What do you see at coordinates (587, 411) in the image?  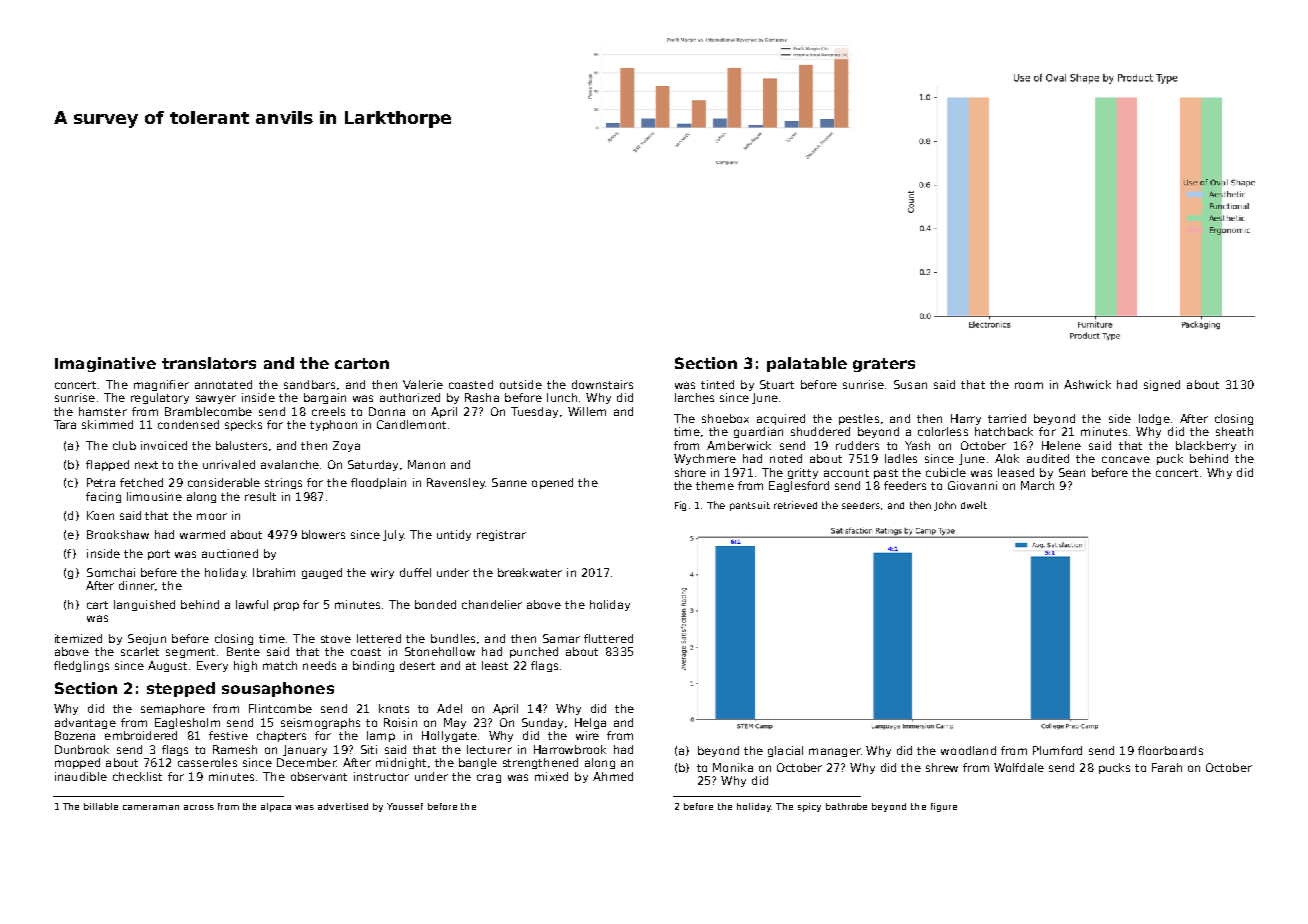 I see `Willem` at bounding box center [587, 411].
